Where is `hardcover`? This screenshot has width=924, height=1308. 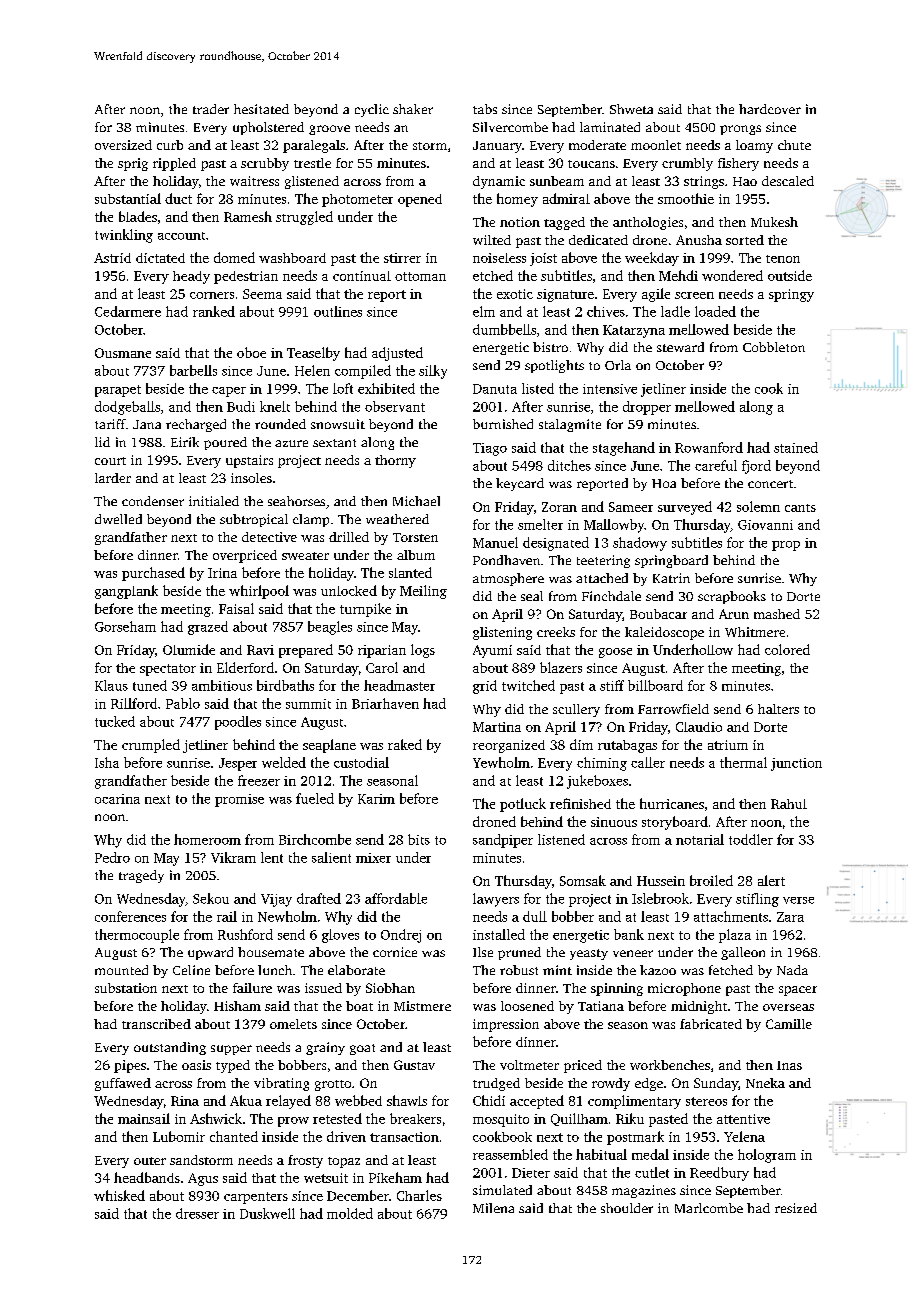 hardcover is located at coordinates (770, 109).
